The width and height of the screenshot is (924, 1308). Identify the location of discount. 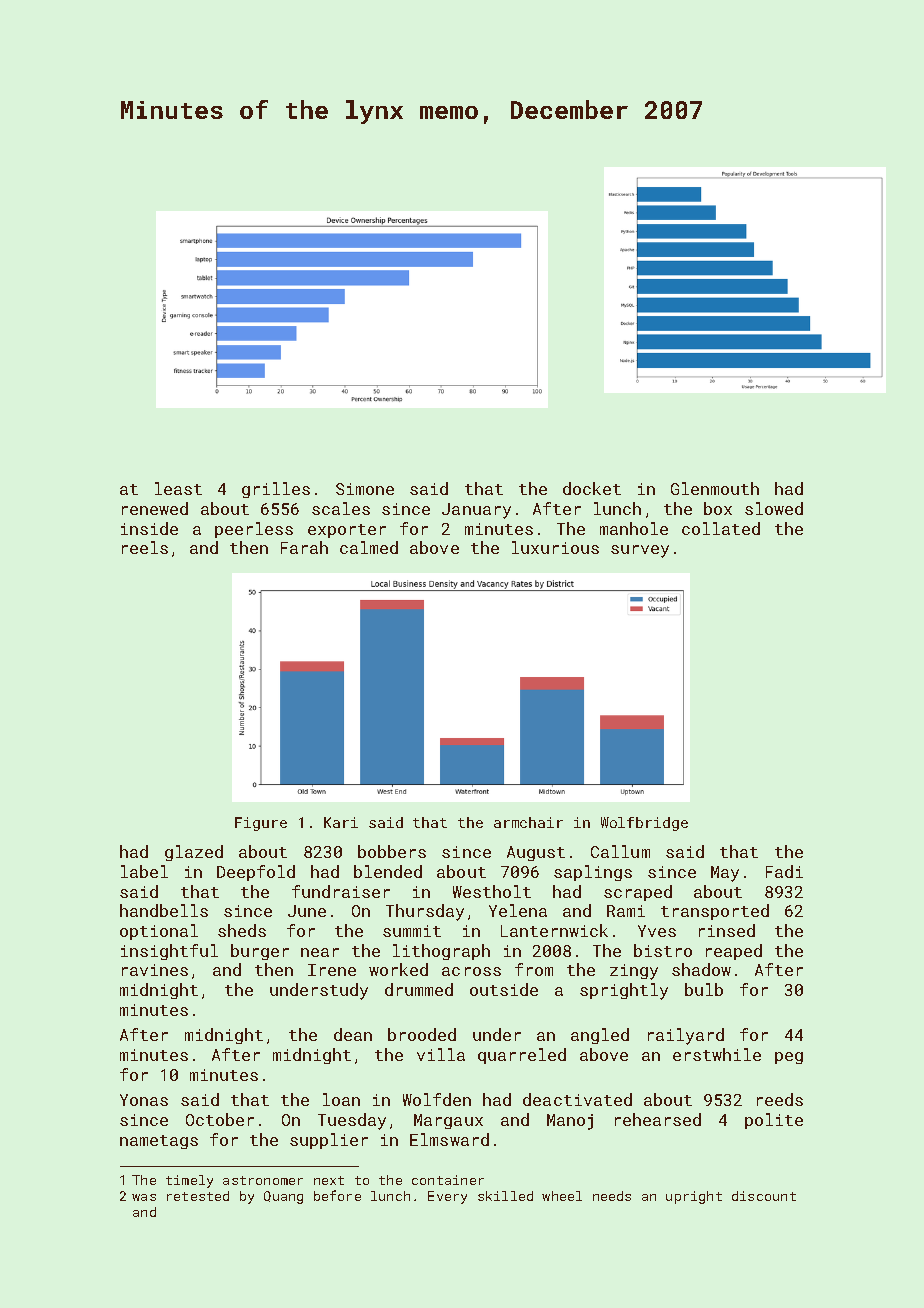
(764, 1196).
